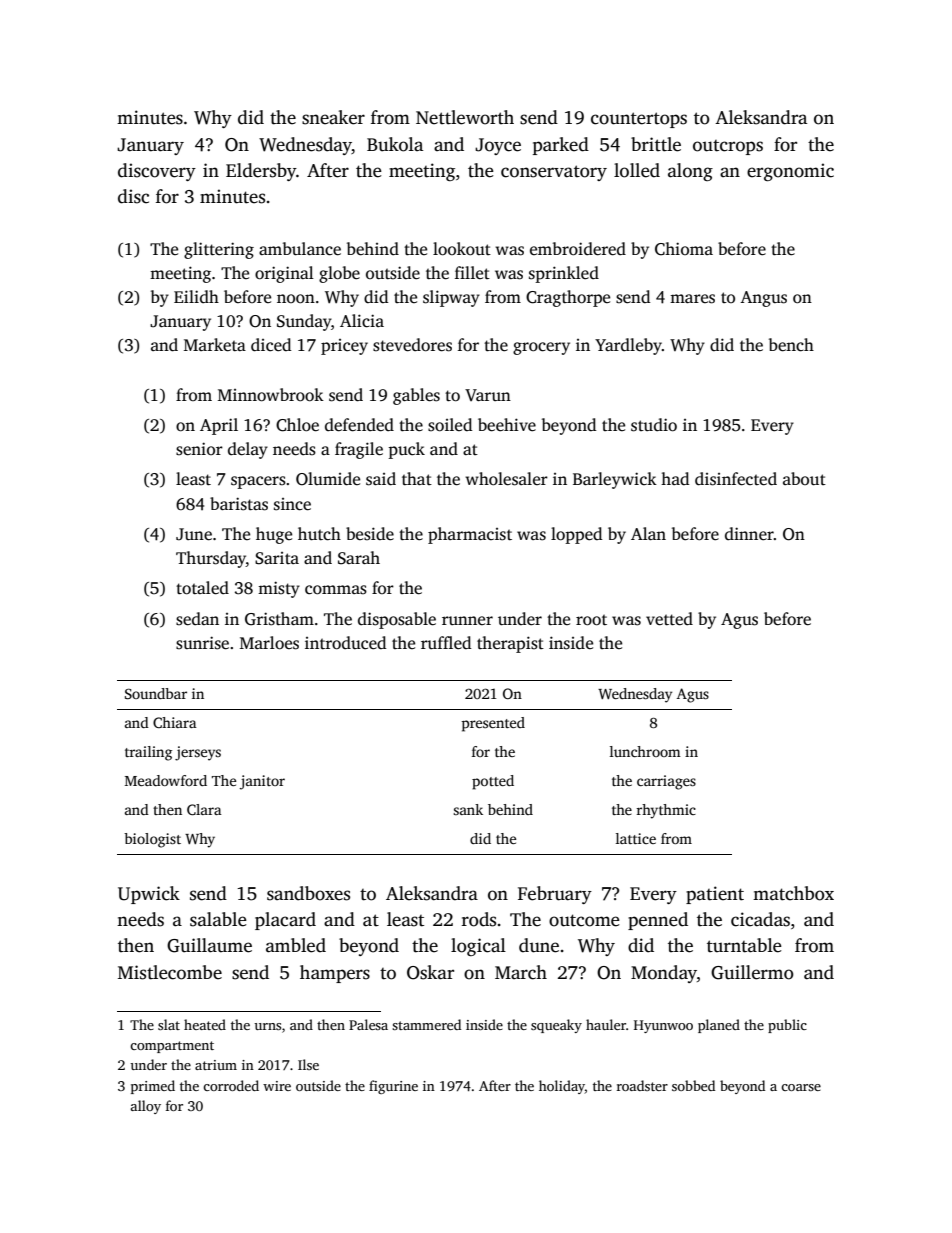 This document has width=952, height=1233. Describe the element at coordinates (393, 1087) in the document. I see `figurine` at that location.
